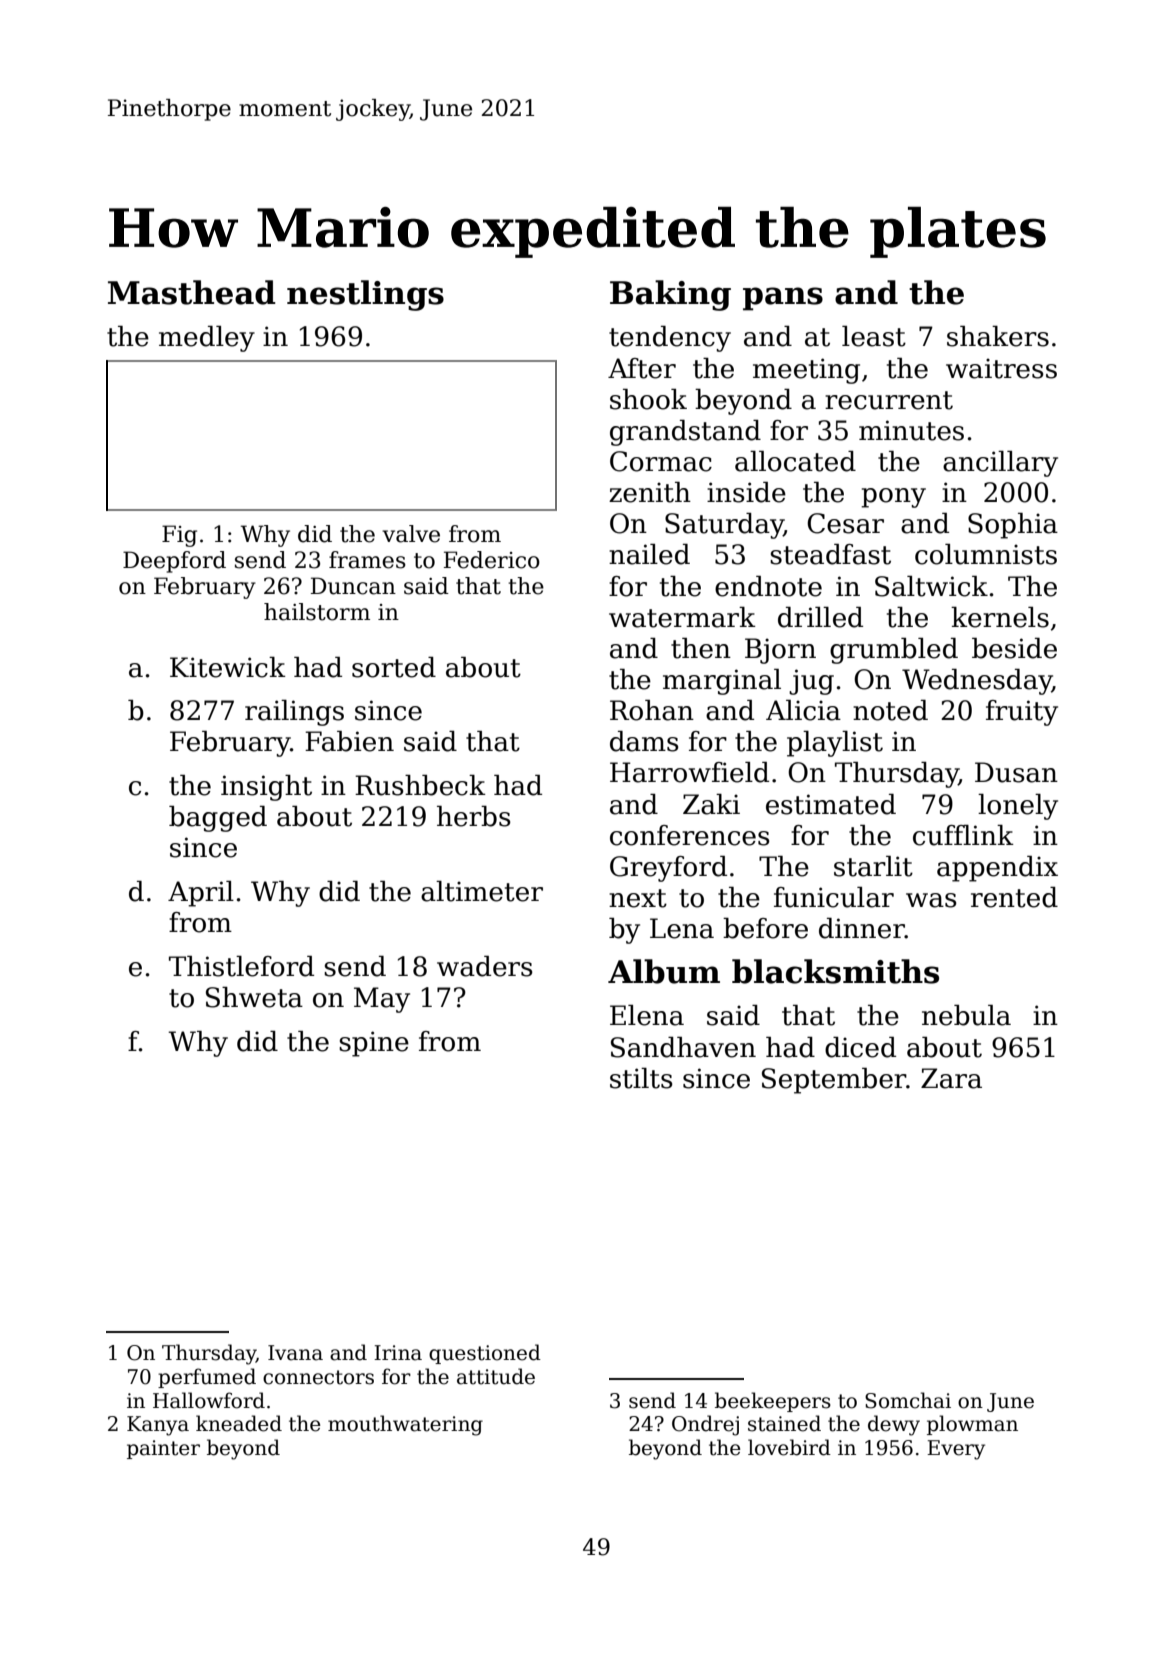 The height and width of the document is (1654, 1165). I want to click on April, so click(201, 894).
